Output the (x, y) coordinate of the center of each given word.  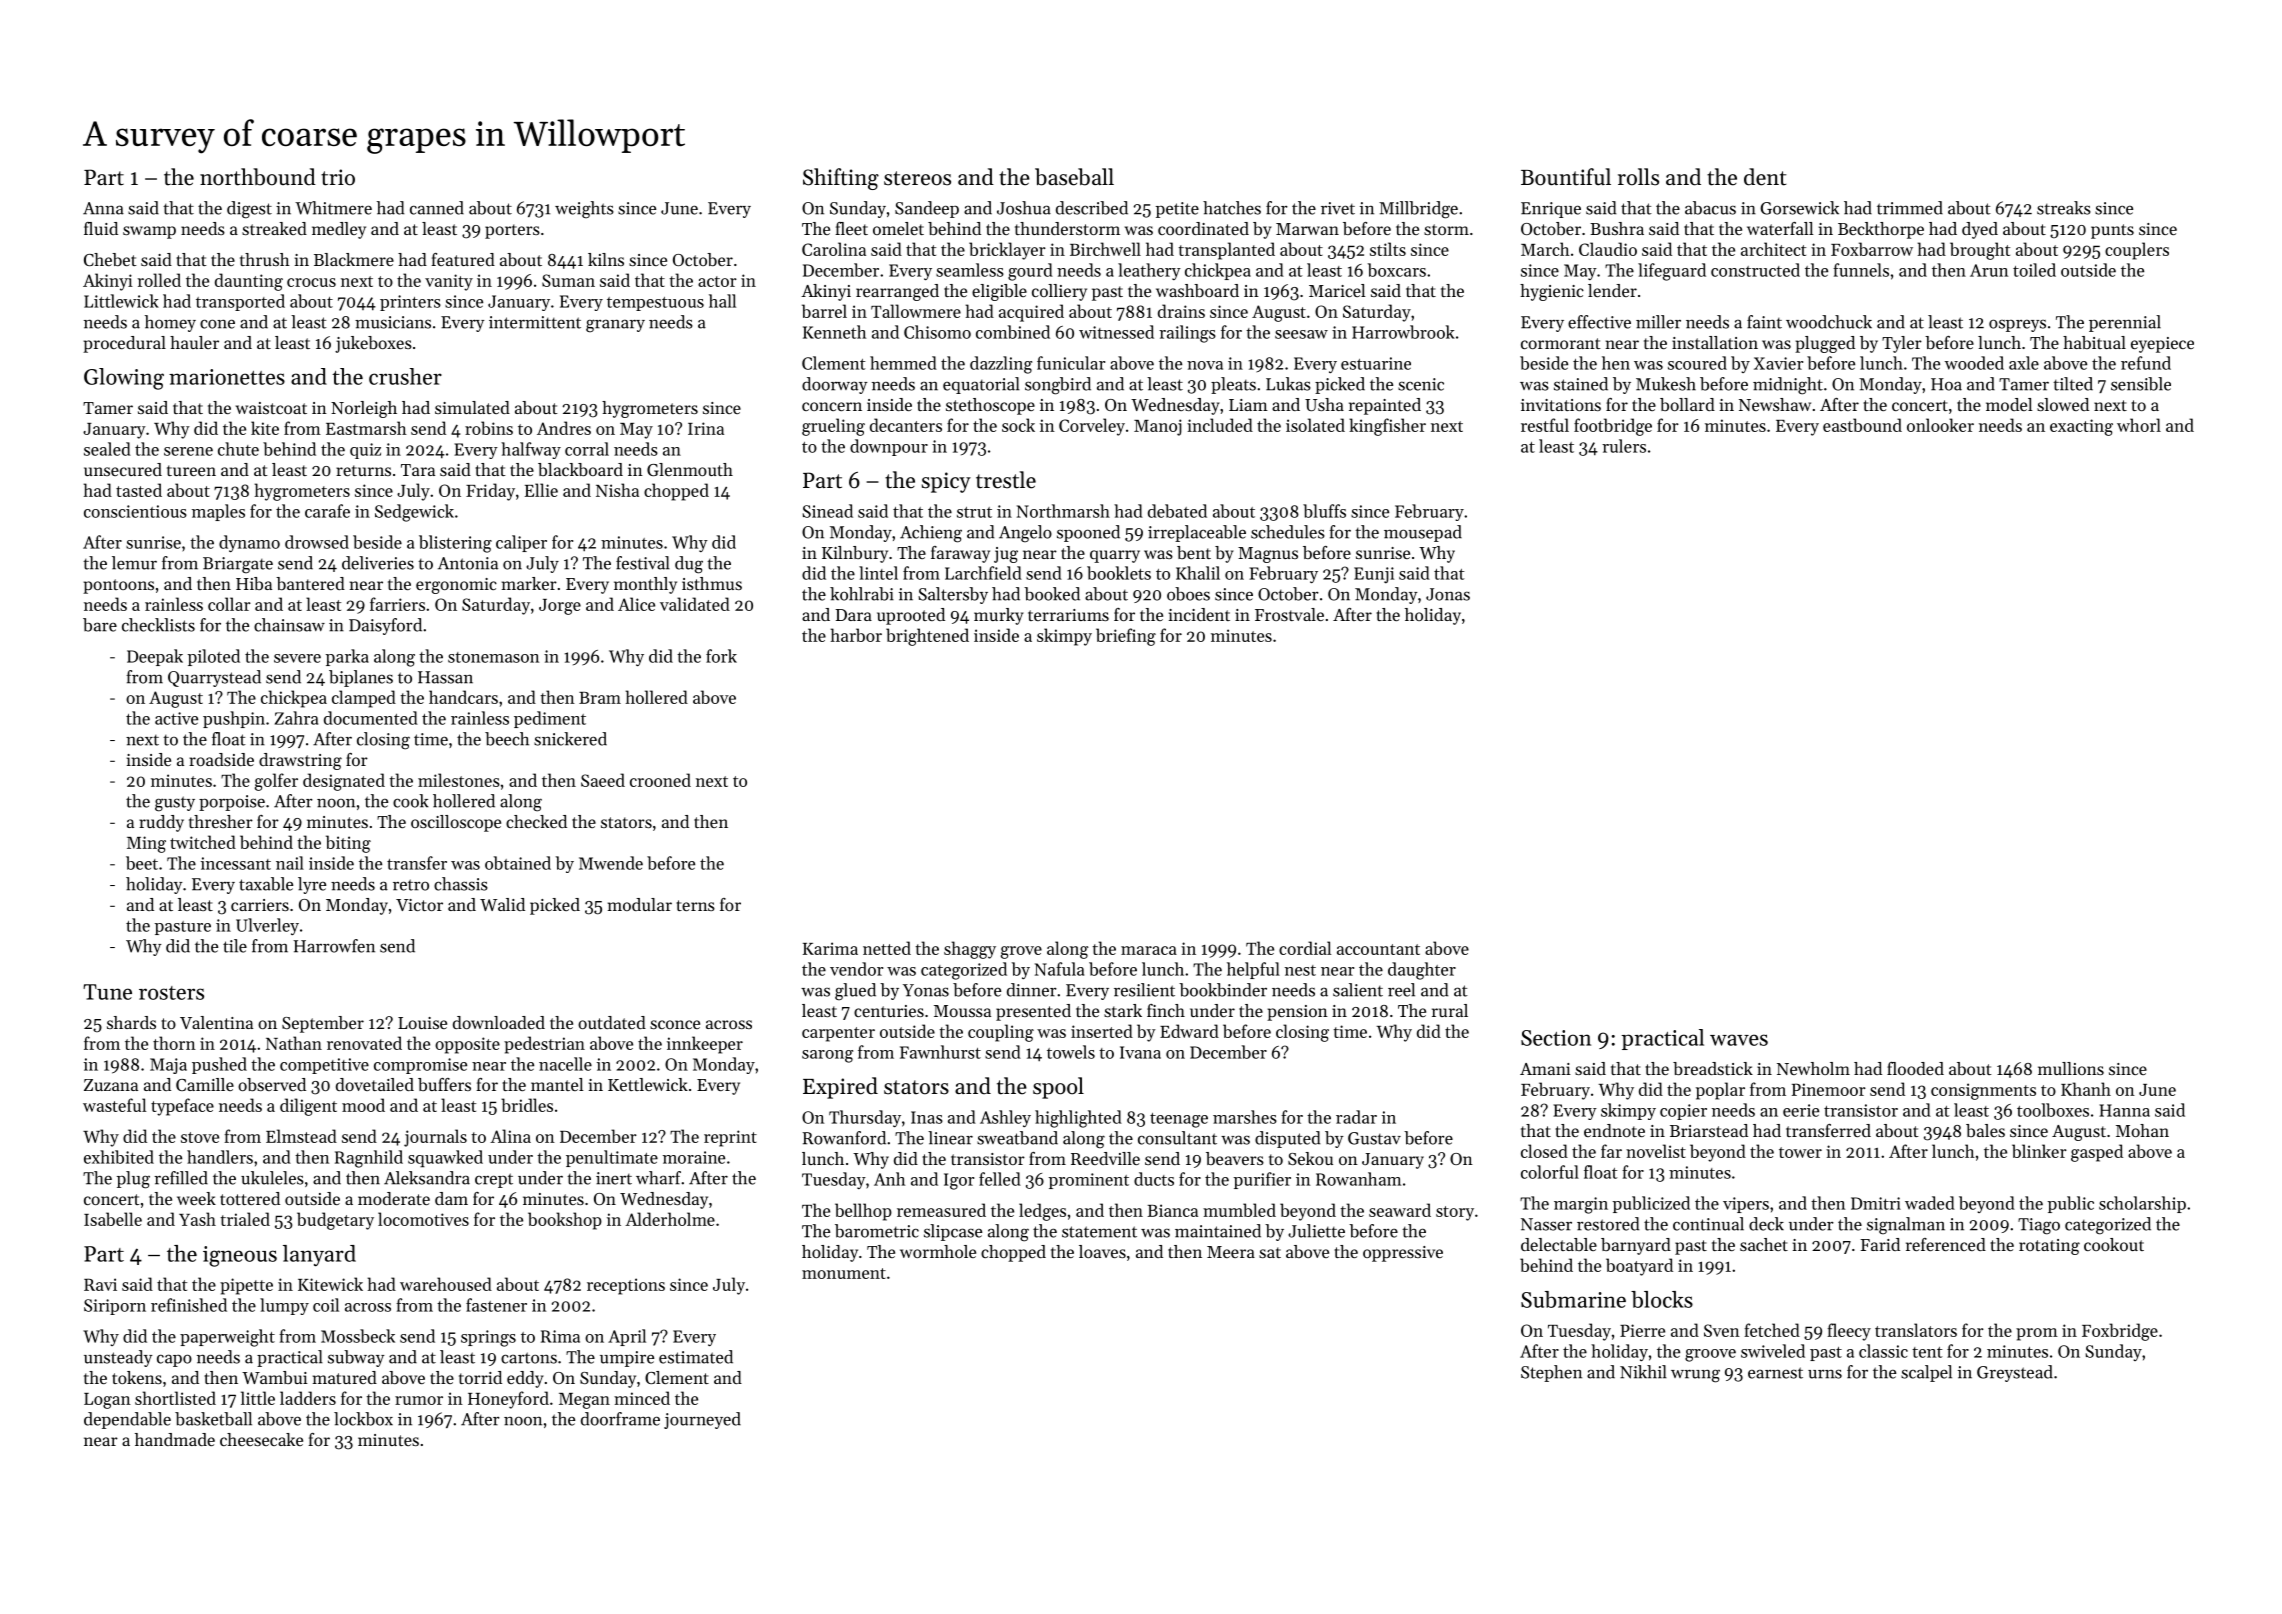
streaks (2064, 208)
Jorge (560, 607)
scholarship (2142, 1204)
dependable (127, 1420)
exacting (2081, 427)
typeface (182, 1107)
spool (1058, 1088)
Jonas (1448, 594)
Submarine (1573, 1299)
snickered (570, 739)
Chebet (110, 259)
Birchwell (1105, 249)
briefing (1126, 637)
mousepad (1423, 533)
